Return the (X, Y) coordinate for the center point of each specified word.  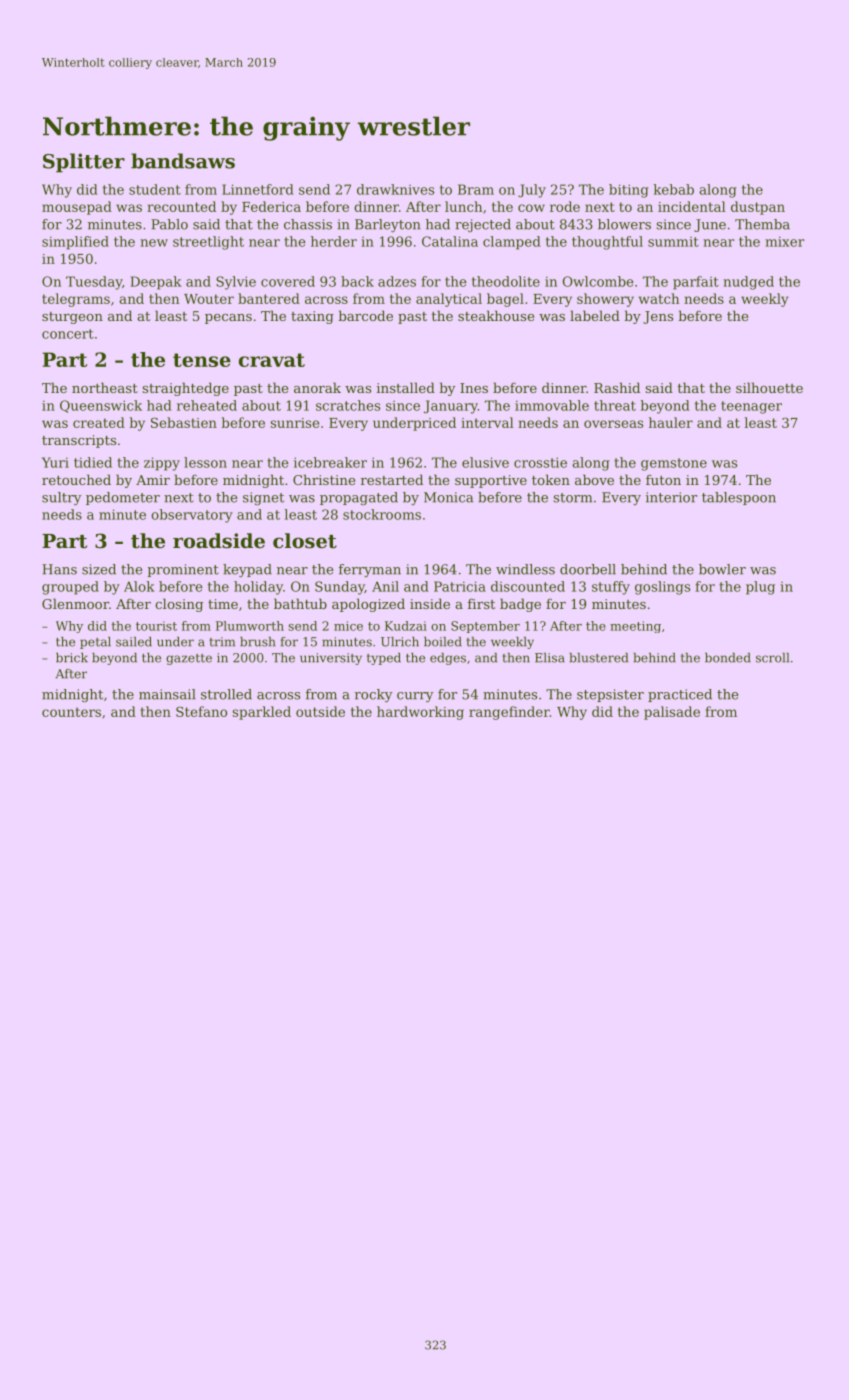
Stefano (201, 711)
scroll (772, 658)
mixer (784, 241)
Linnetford (258, 189)
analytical (449, 300)
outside (320, 711)
